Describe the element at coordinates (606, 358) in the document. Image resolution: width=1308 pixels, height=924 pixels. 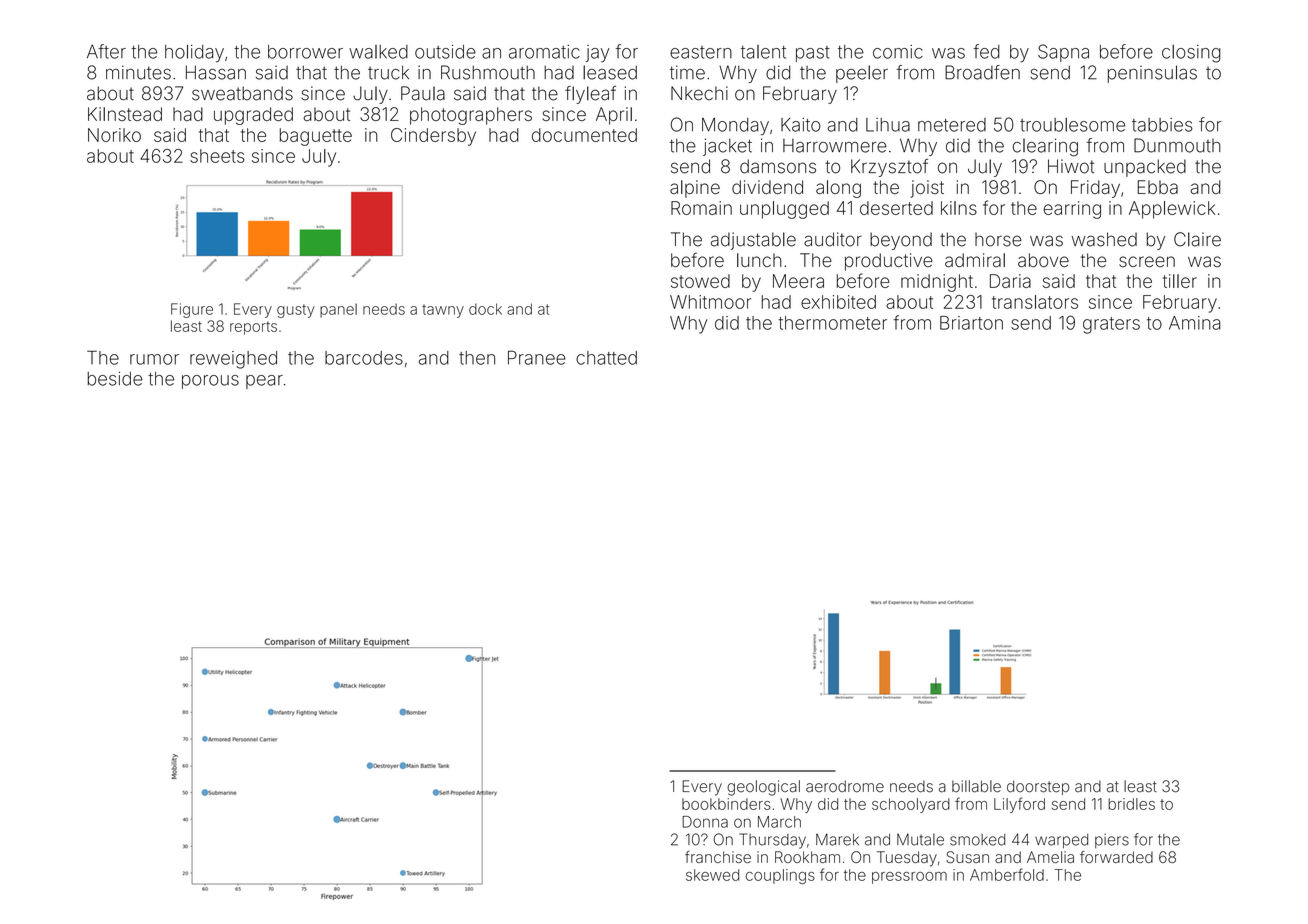
I see `chatted` at that location.
